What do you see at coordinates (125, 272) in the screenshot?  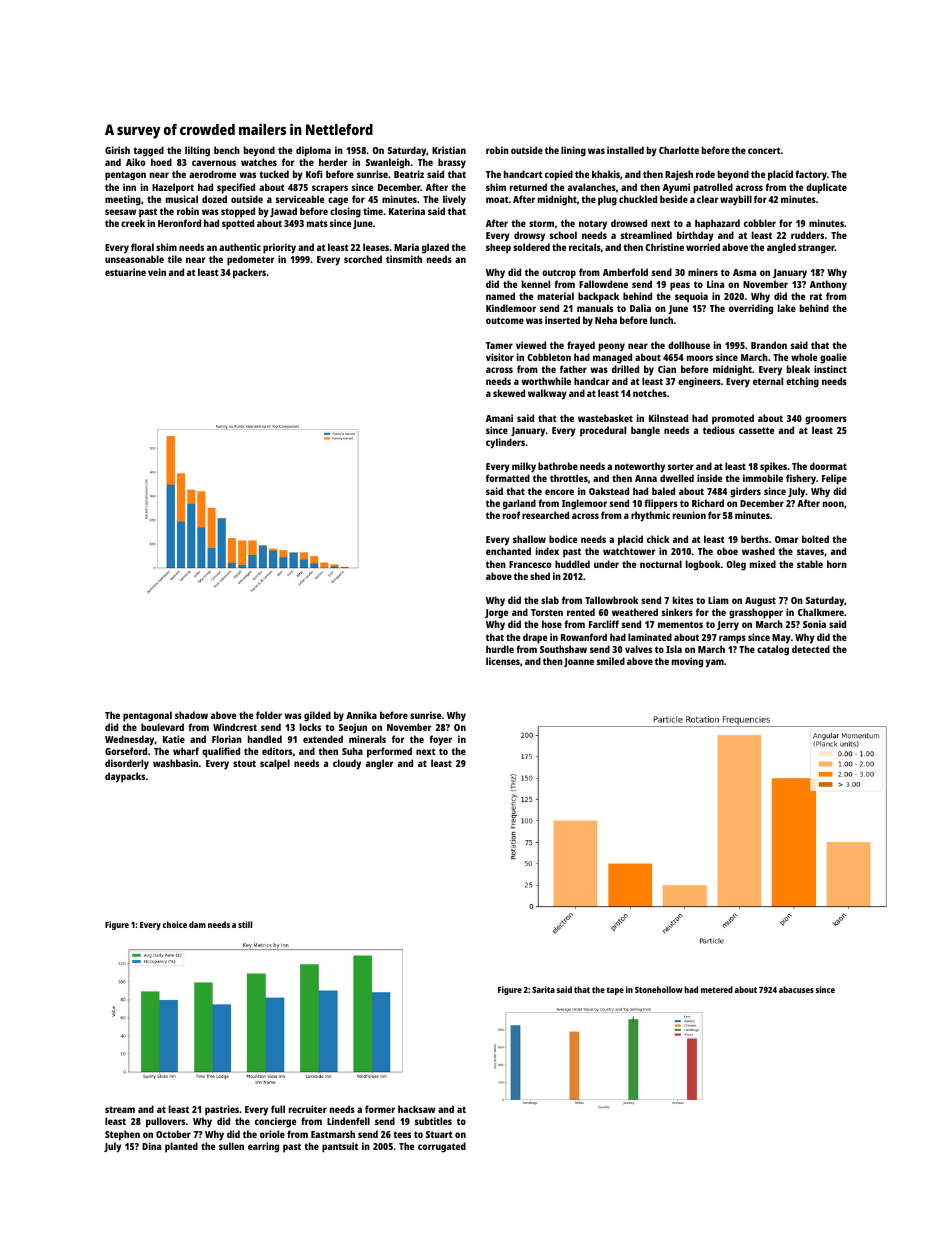 I see `estuarine` at bounding box center [125, 272].
